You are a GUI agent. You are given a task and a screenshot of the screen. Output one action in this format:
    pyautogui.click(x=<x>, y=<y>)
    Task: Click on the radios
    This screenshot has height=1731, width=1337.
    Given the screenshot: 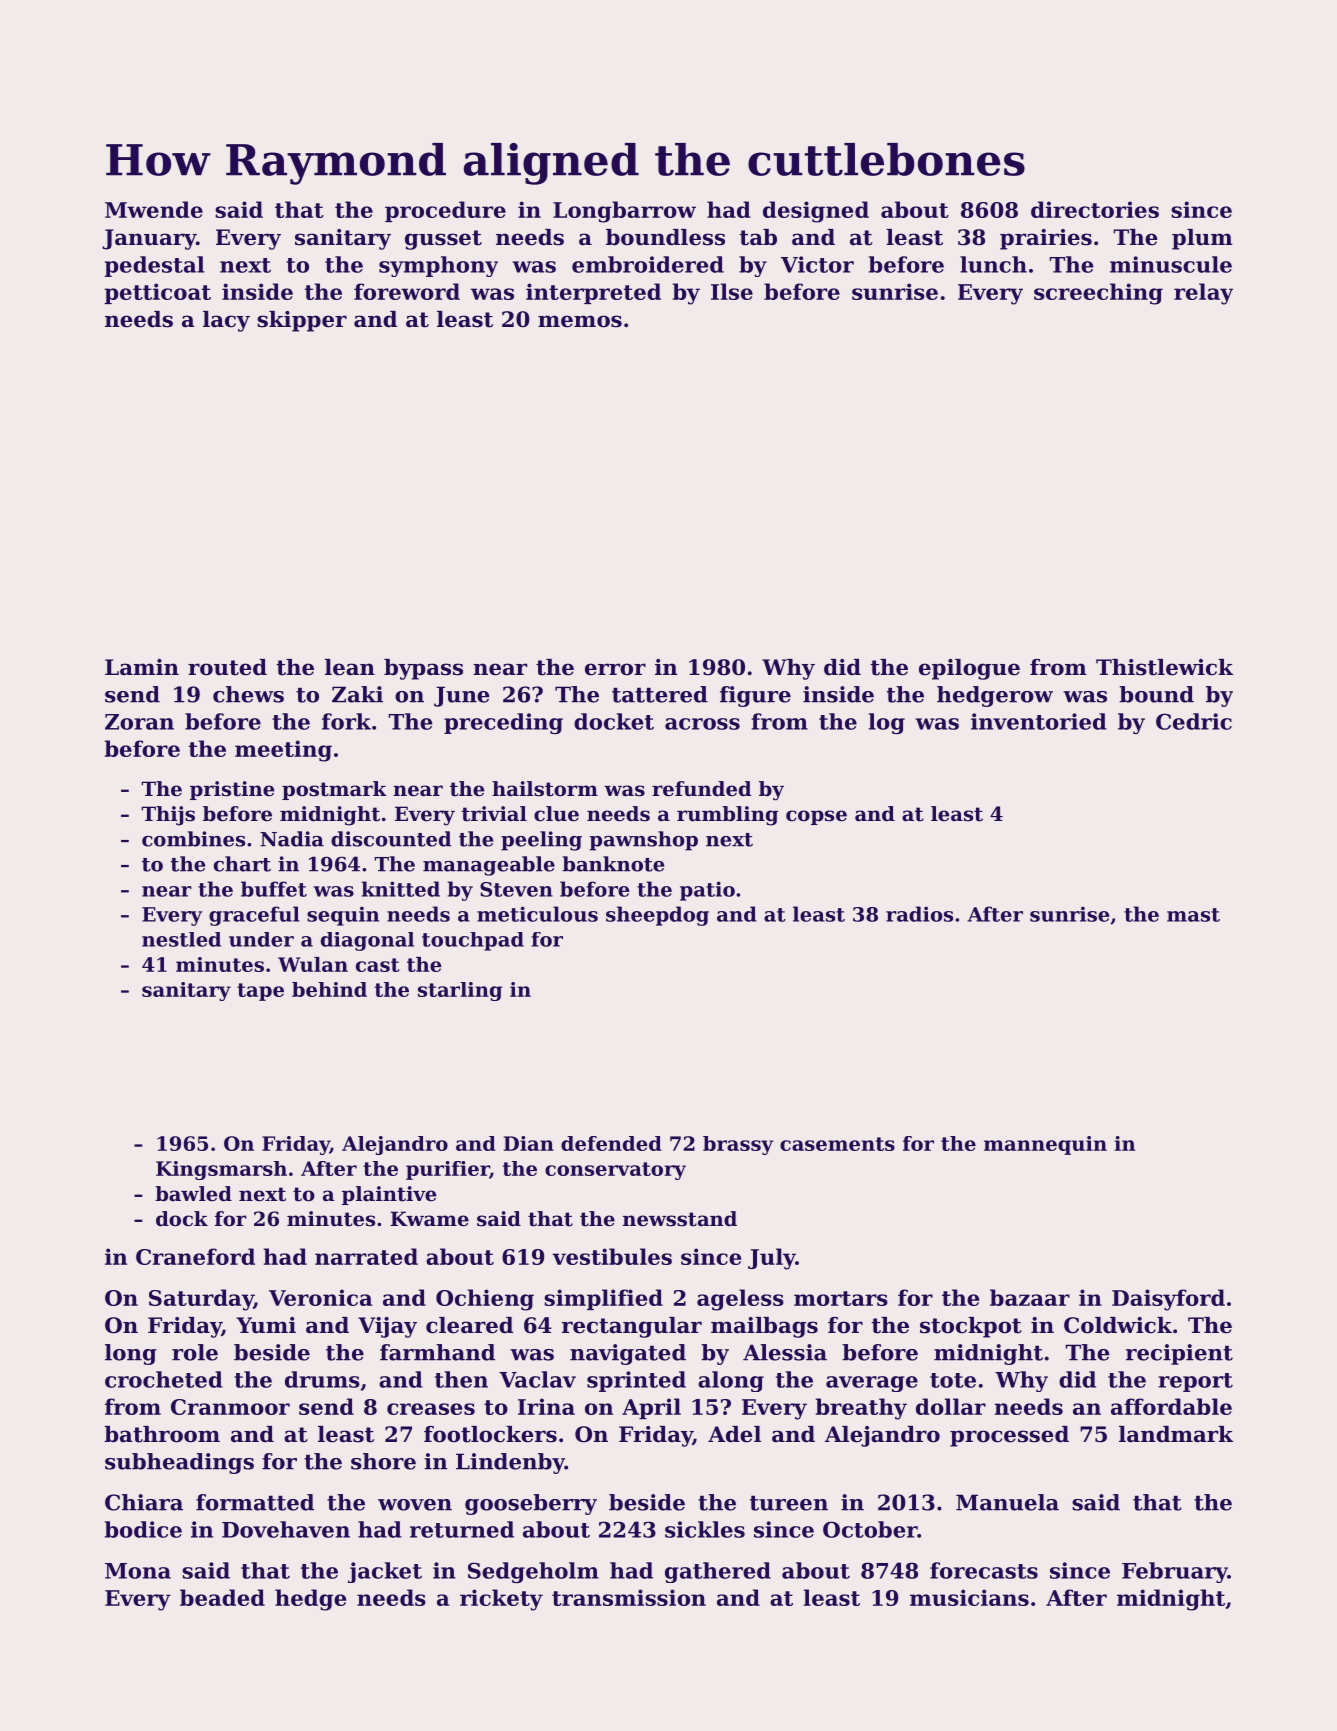 What is the action you would take?
    pyautogui.click(x=919, y=914)
